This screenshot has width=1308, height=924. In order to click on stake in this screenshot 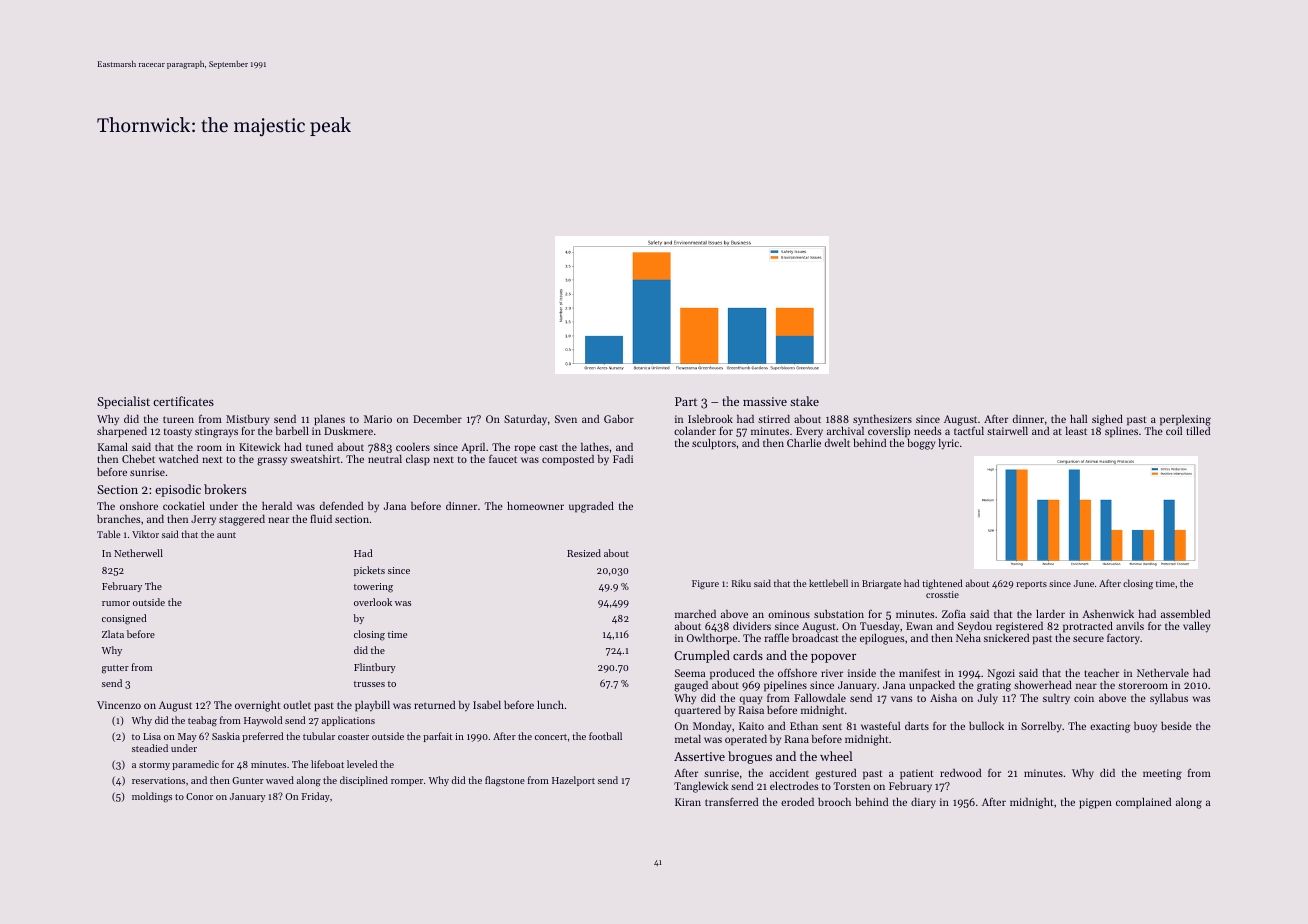, I will do `click(804, 401)`.
